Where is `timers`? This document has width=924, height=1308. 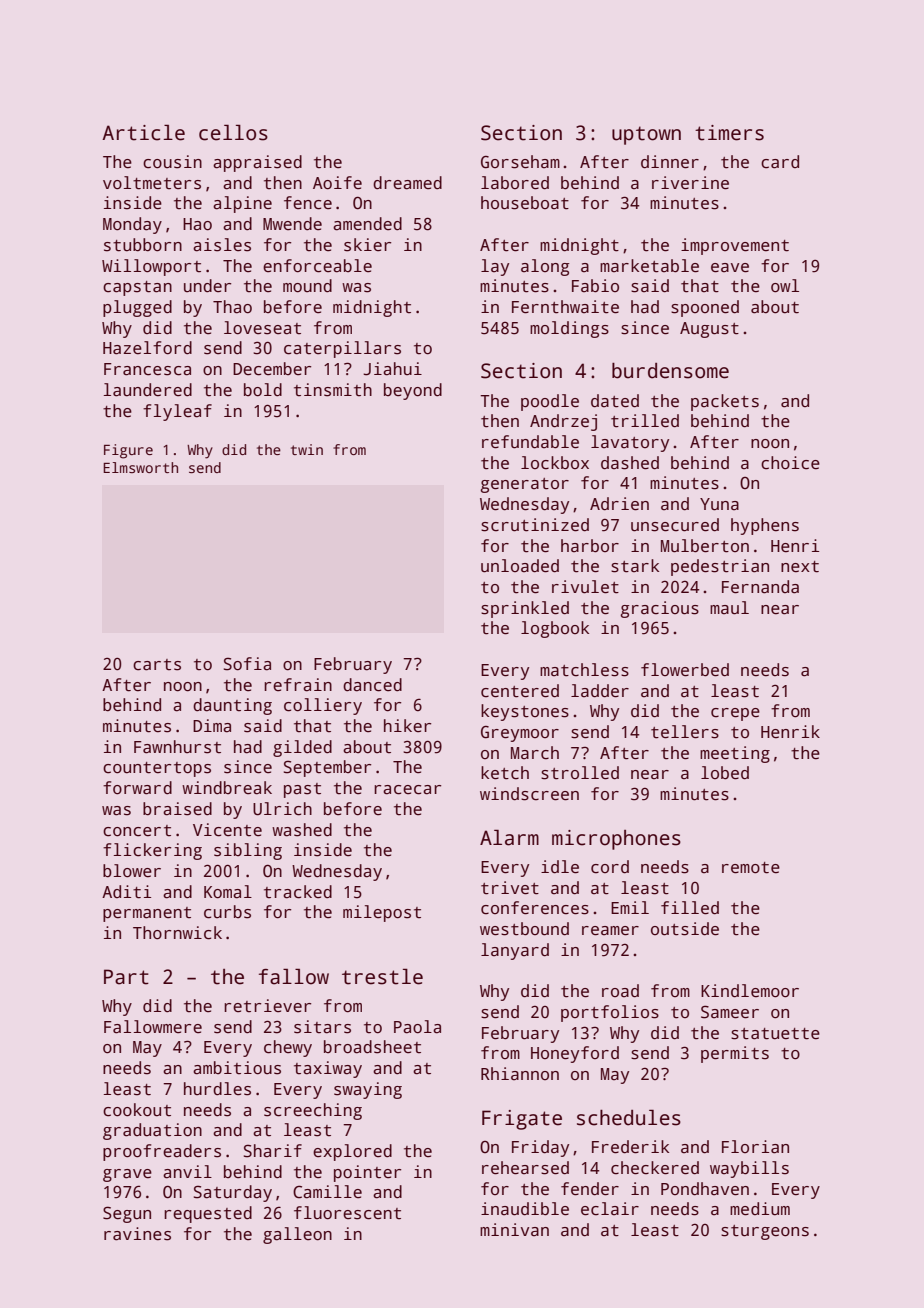
timers is located at coordinates (729, 133).
